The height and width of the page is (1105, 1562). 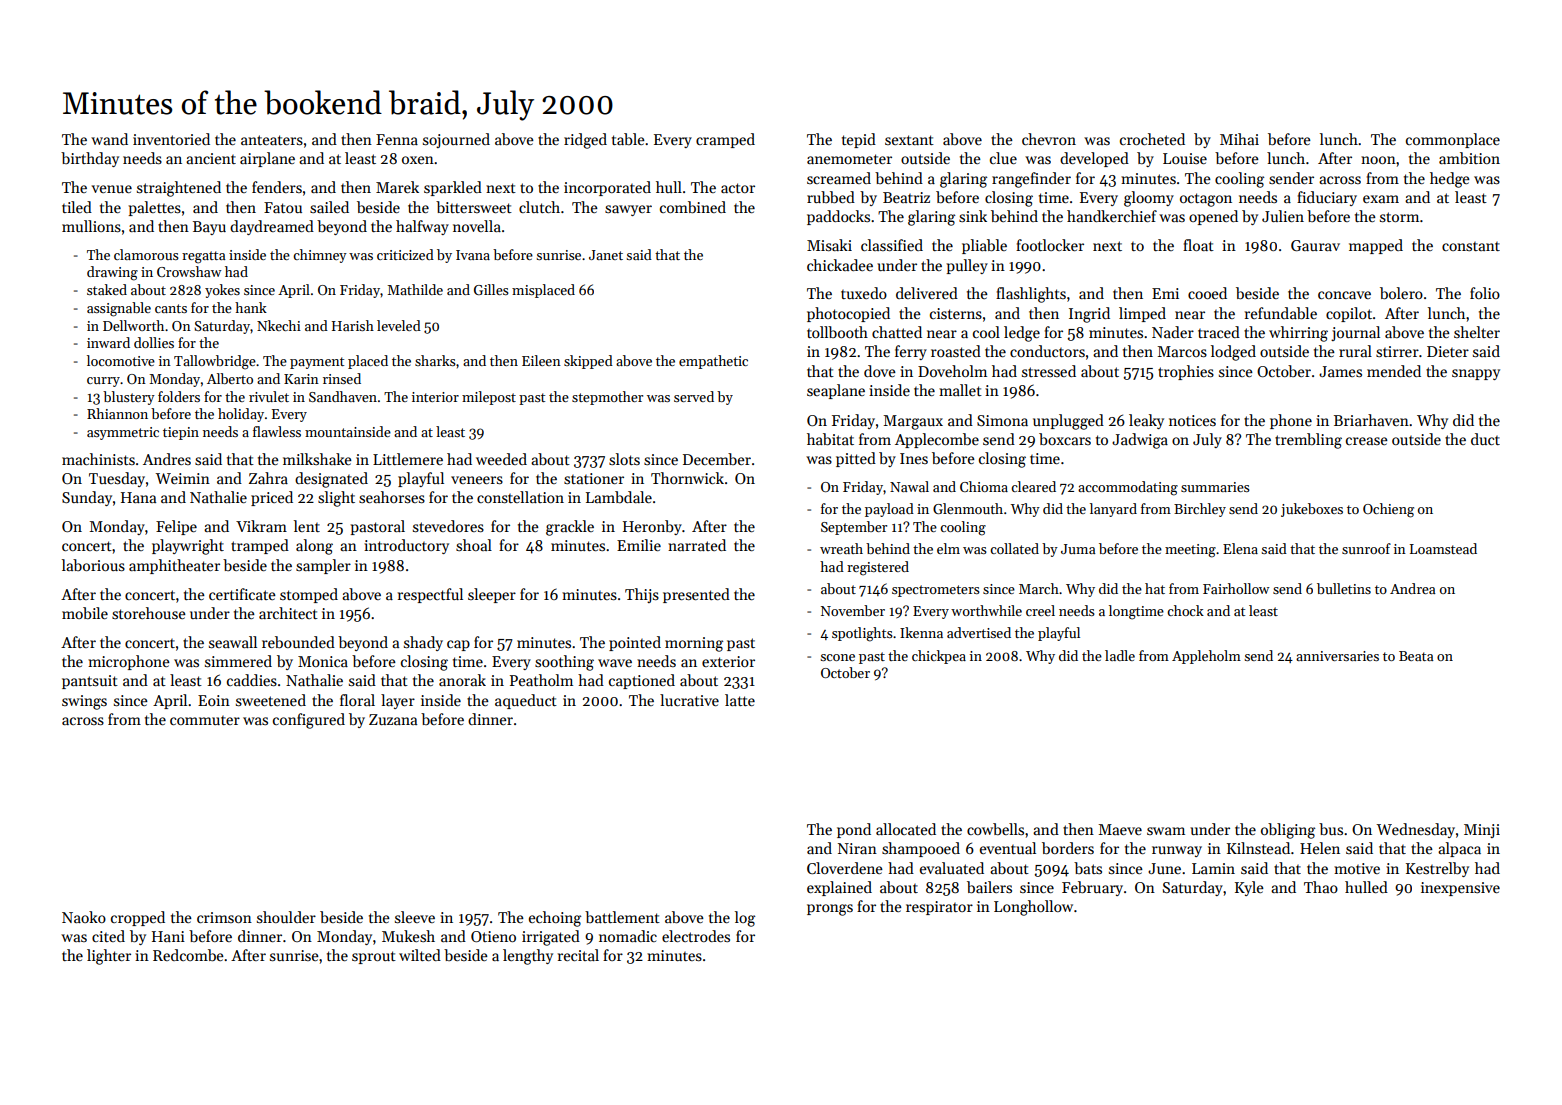 What do you see at coordinates (878, 568) in the page?
I see `registered` at bounding box center [878, 568].
